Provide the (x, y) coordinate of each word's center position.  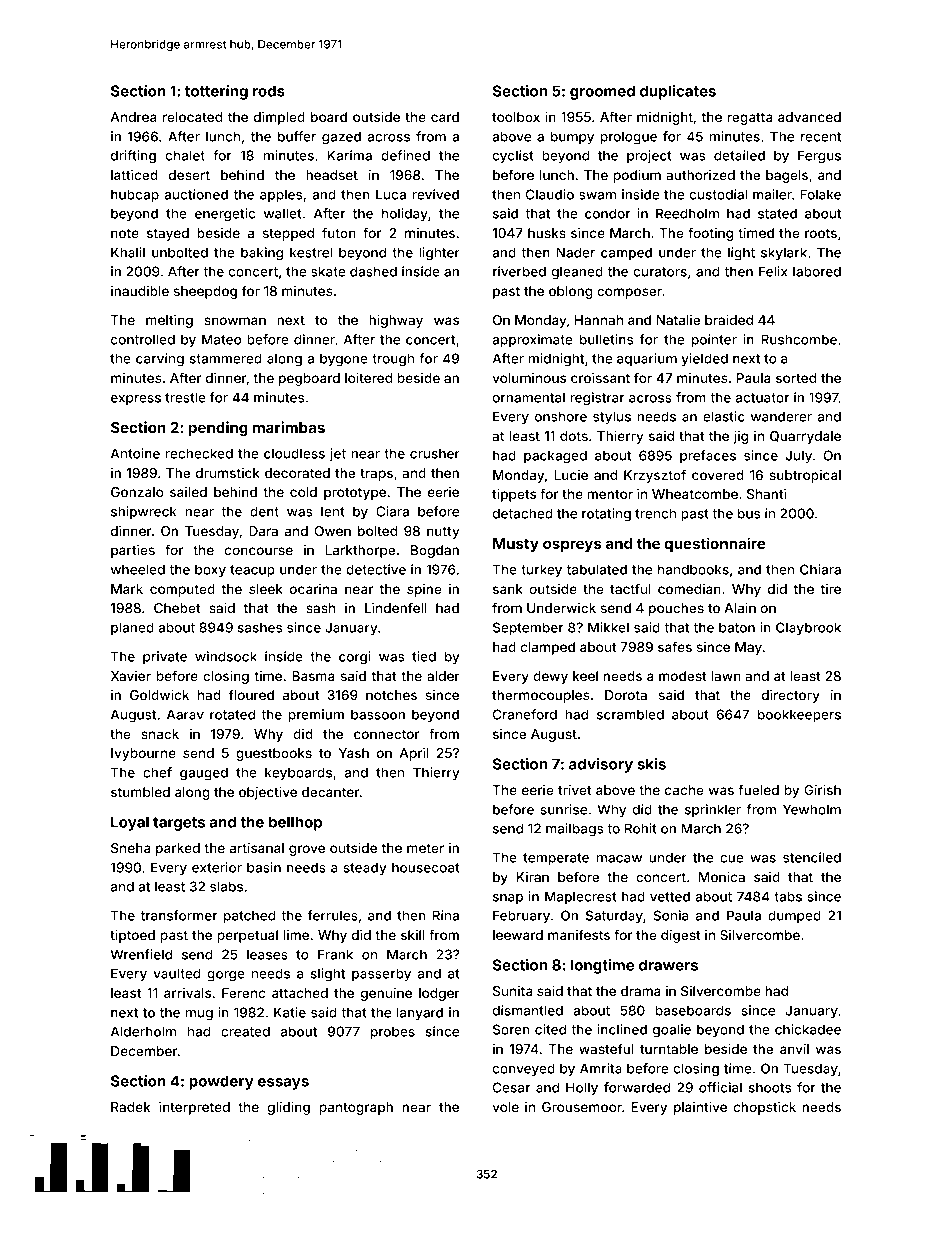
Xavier (131, 676)
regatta (750, 119)
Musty (516, 545)
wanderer (781, 416)
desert (189, 175)
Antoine (135, 453)
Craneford (525, 714)
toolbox (516, 117)
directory (791, 696)
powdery (221, 1082)
